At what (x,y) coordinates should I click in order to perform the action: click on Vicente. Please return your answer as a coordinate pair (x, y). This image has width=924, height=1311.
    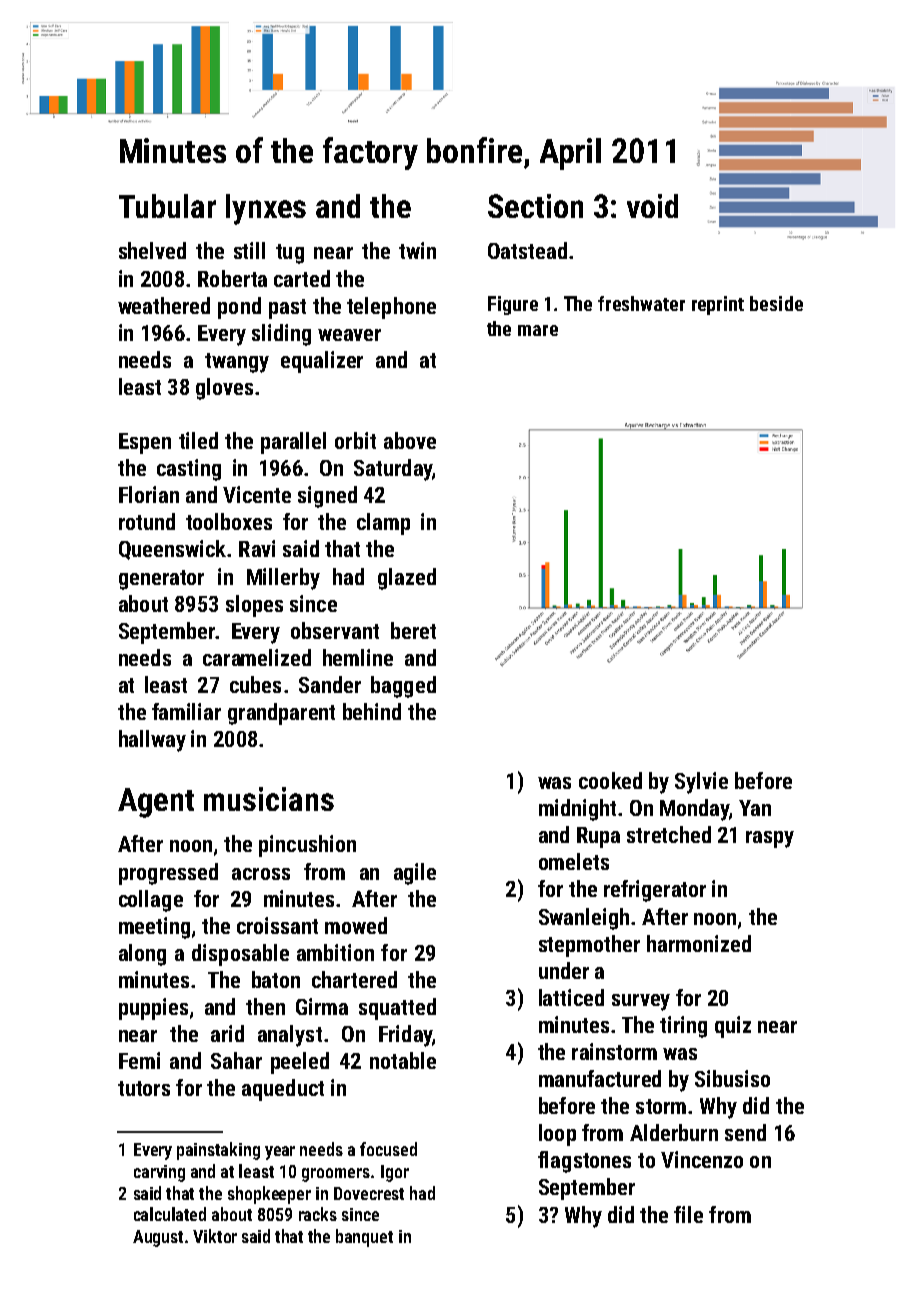
    Looking at the image, I should click on (257, 494).
